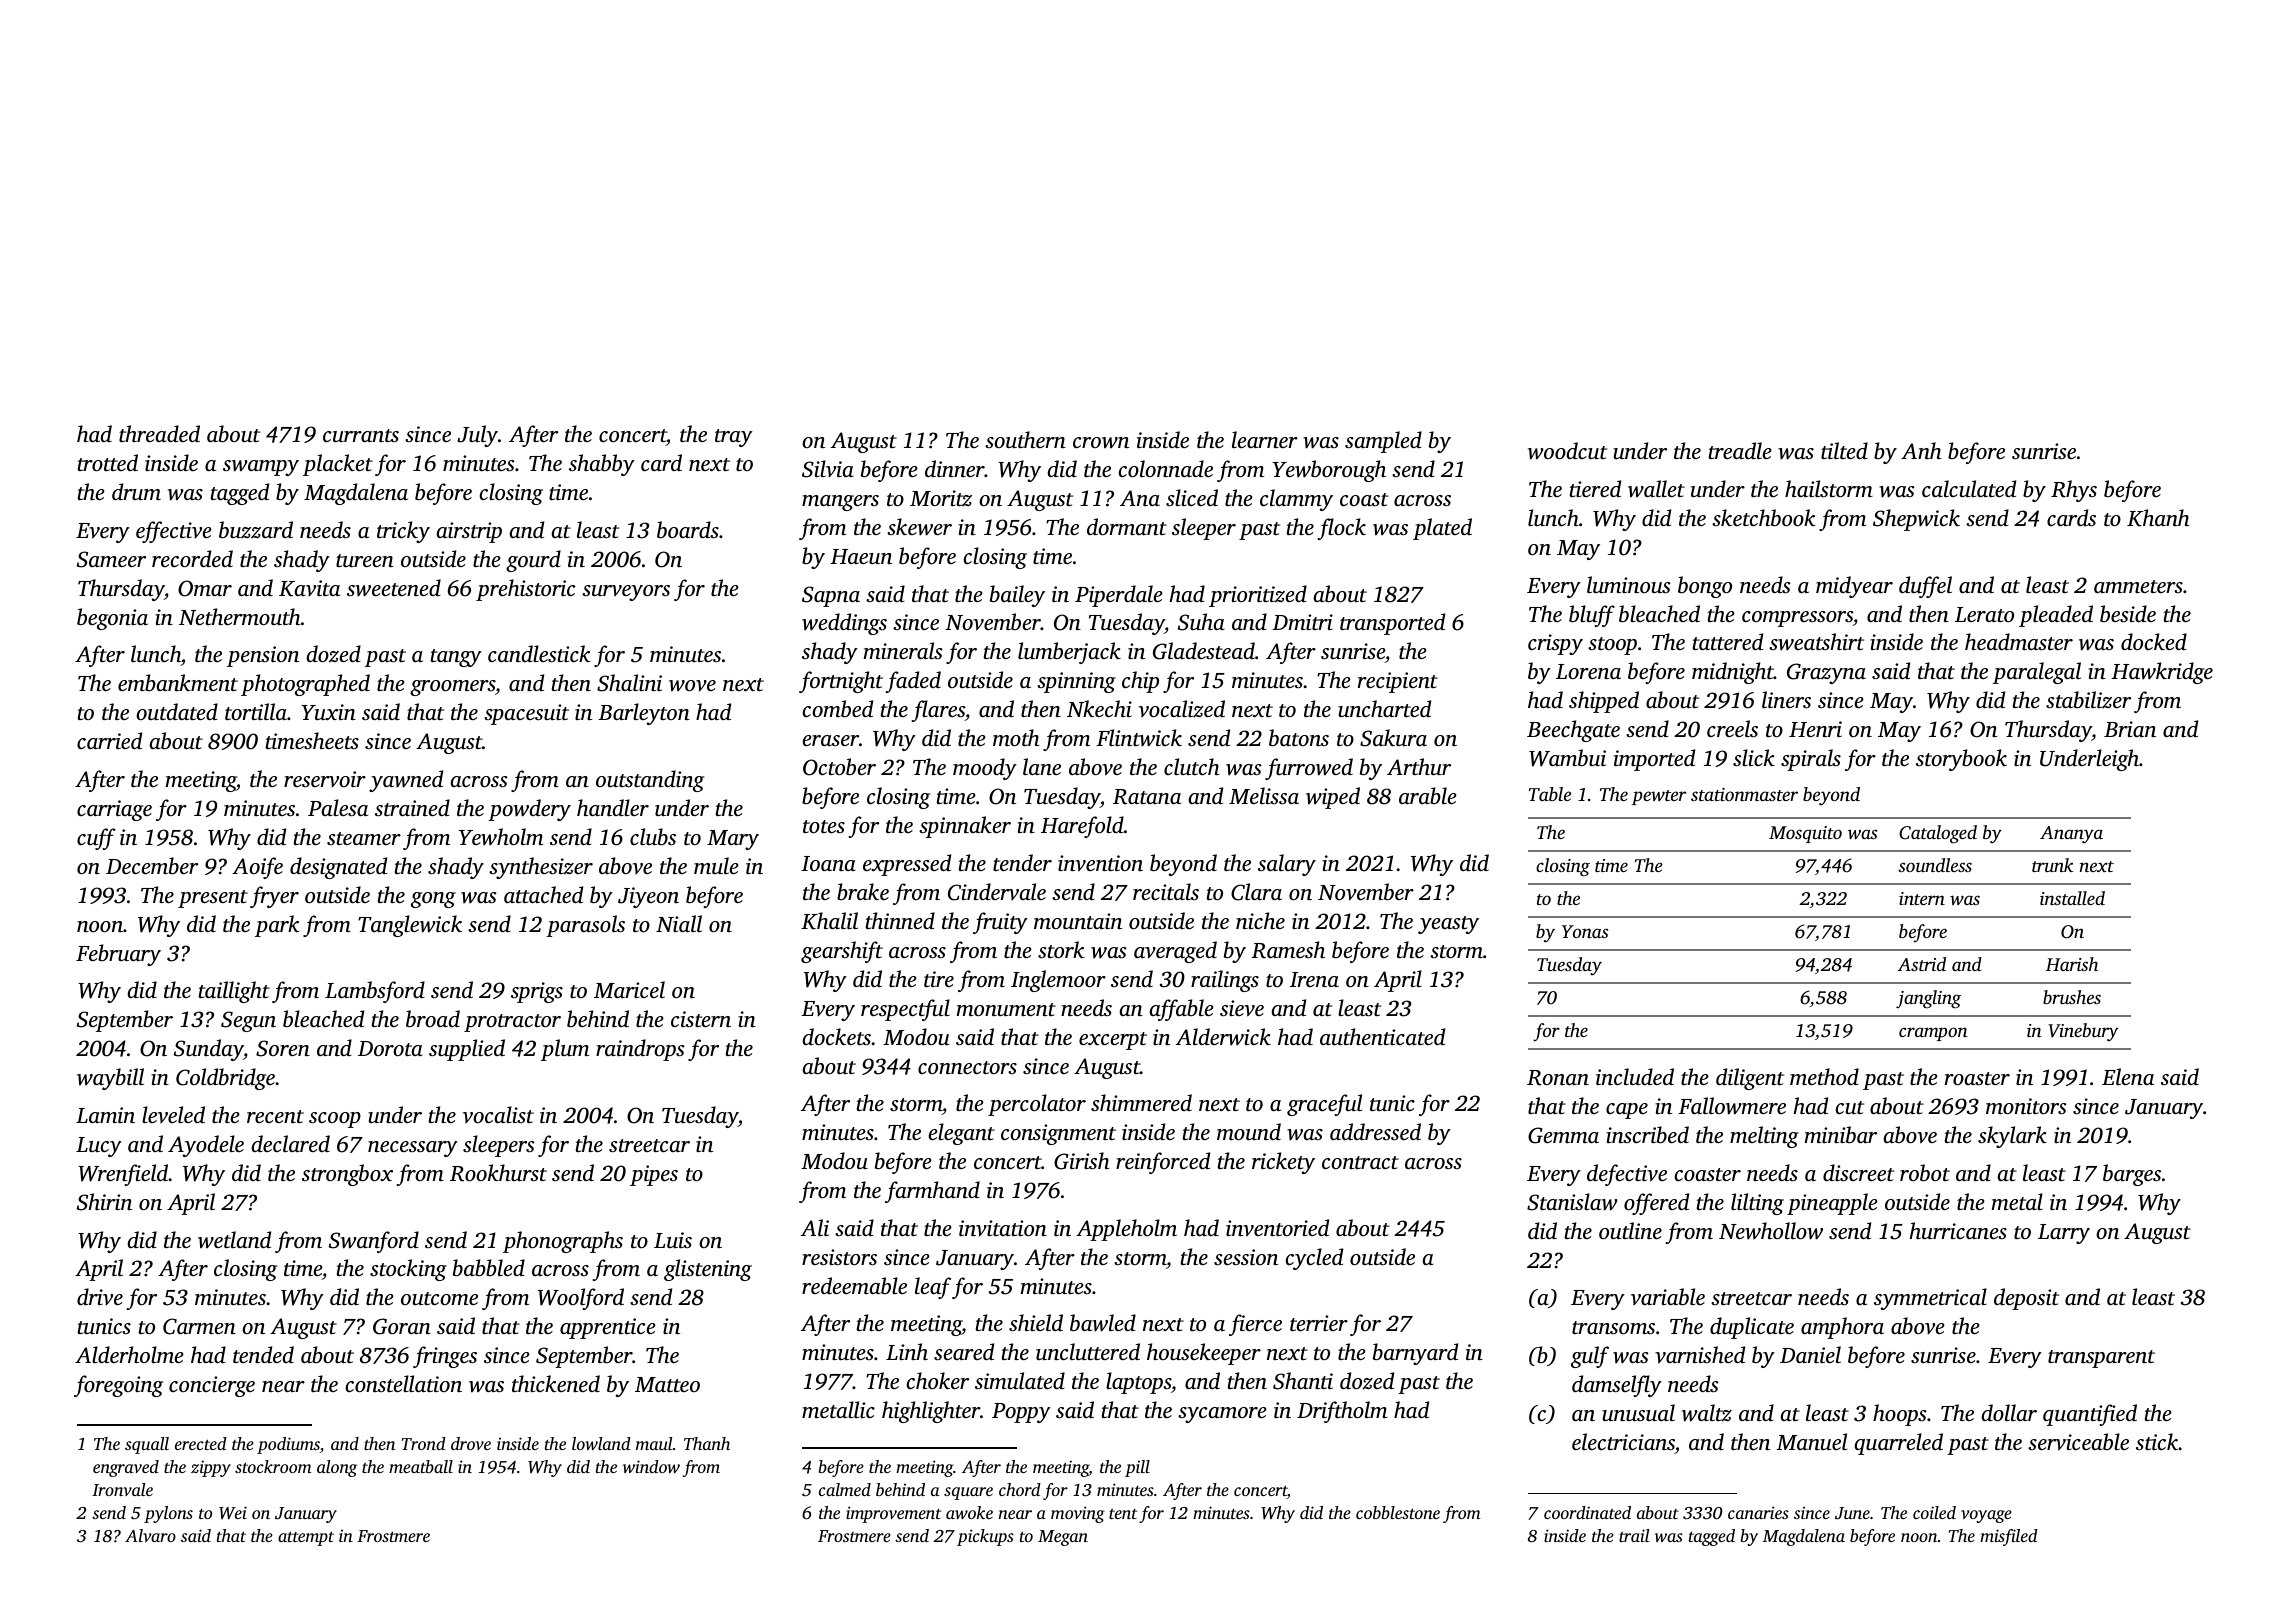 This screenshot has width=2292, height=1620. I want to click on spirals, so click(1811, 760).
